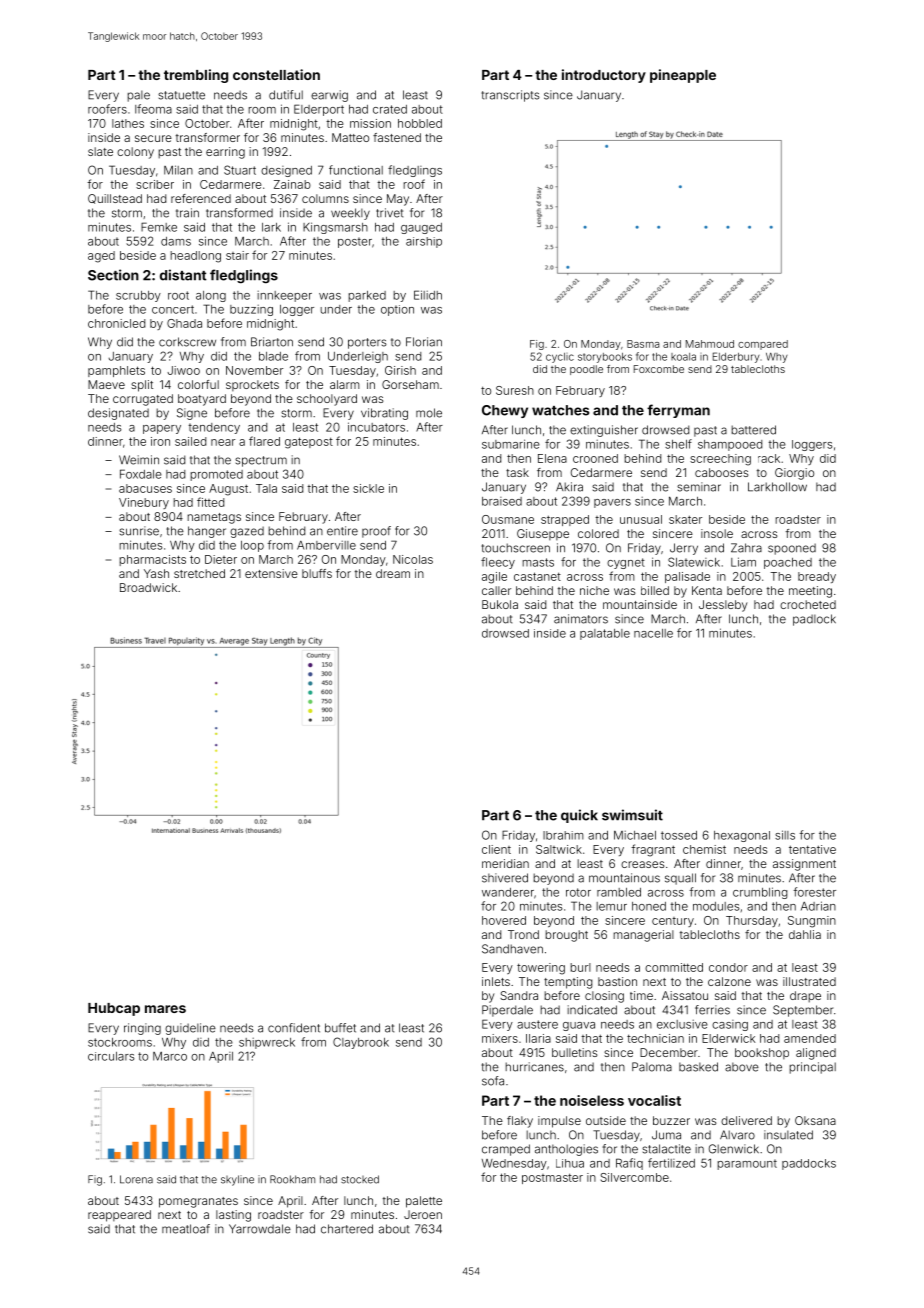 This document has width=924, height=1308. What do you see at coordinates (271, 573) in the document?
I see `extensive` at bounding box center [271, 573].
